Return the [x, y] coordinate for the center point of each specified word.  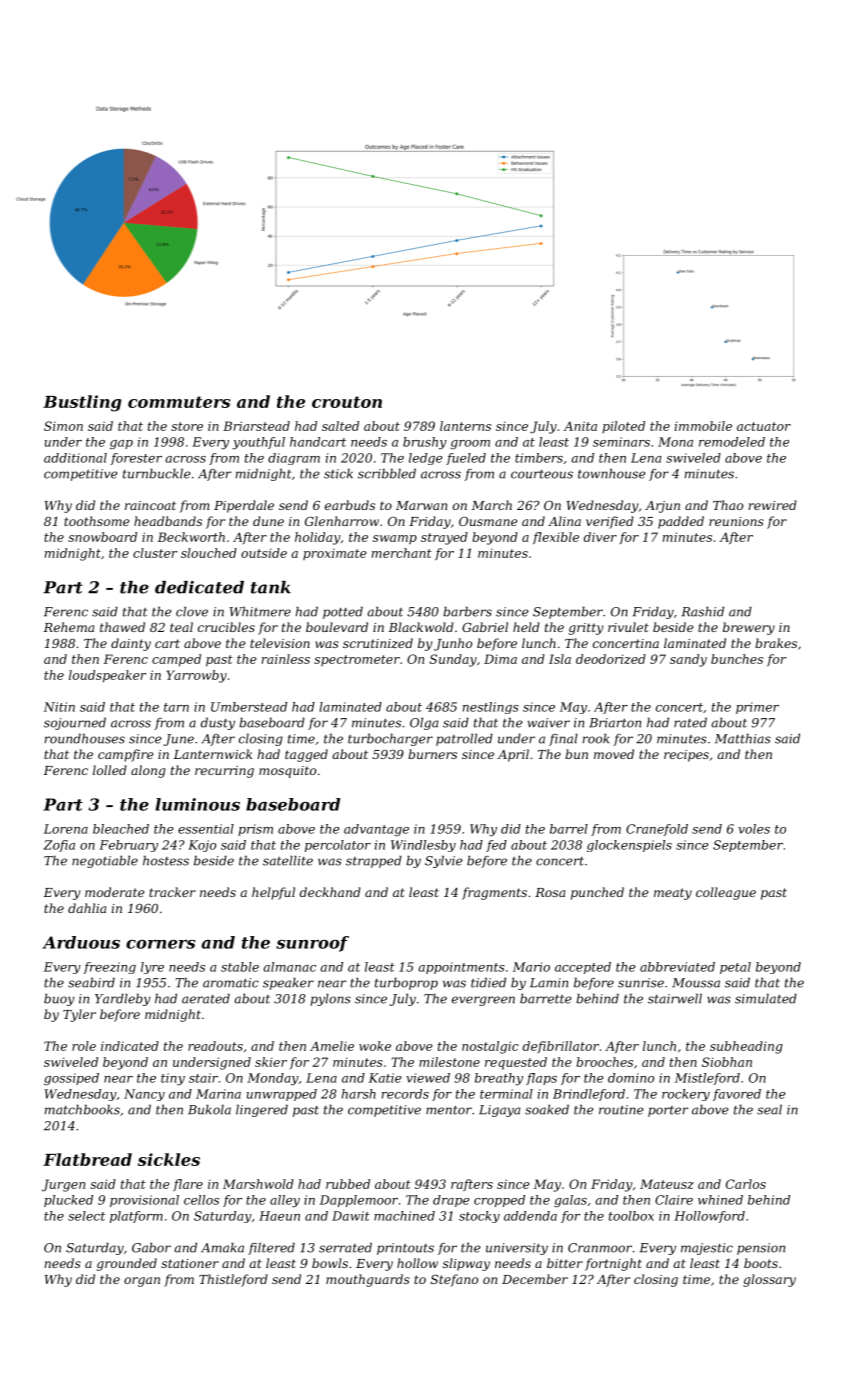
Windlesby [423, 846]
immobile [703, 426]
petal [735, 968]
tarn [176, 707]
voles [754, 829]
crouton [347, 402]
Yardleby [123, 999]
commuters [179, 402]
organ [142, 1282]
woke [375, 1046]
